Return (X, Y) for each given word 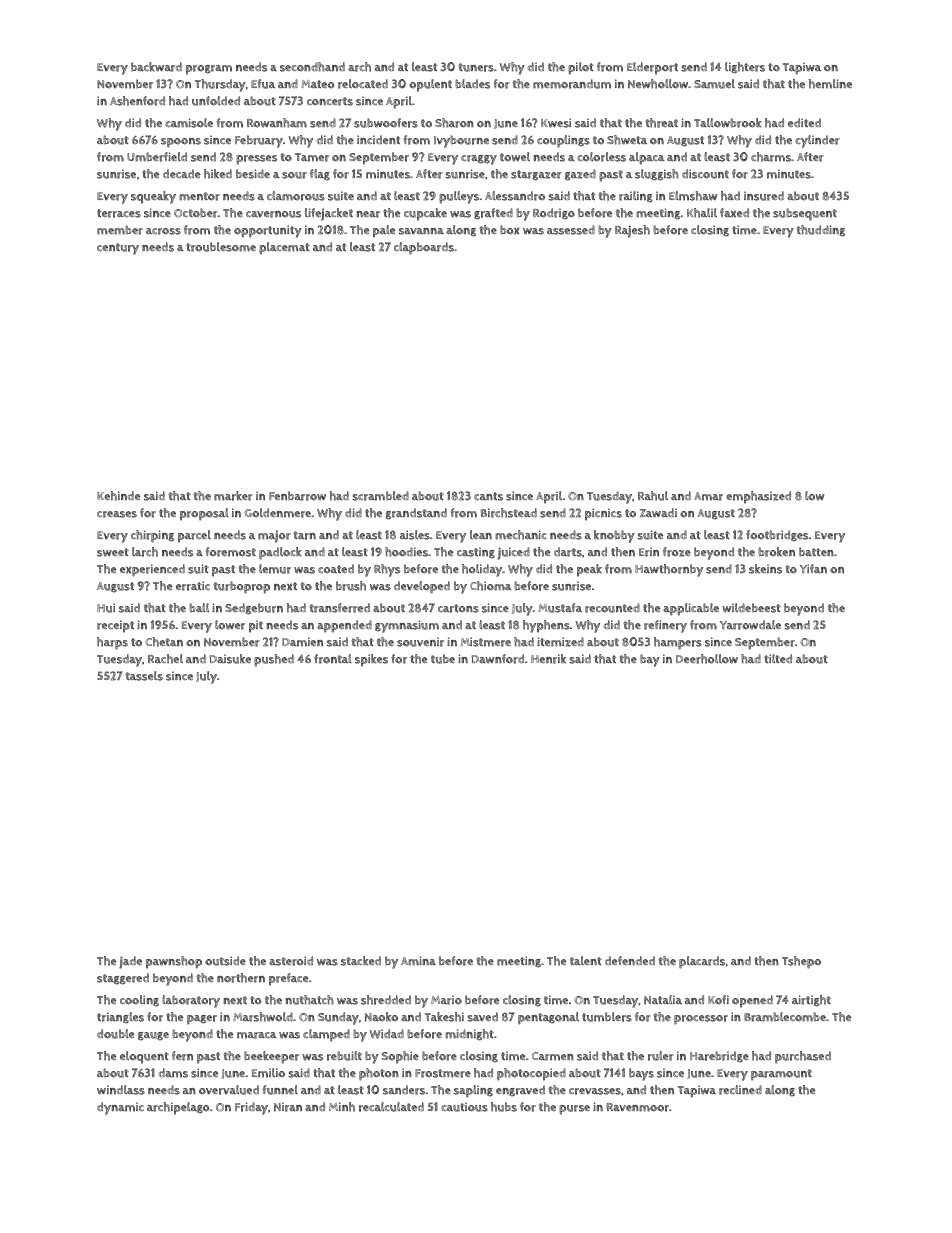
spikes (371, 660)
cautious (464, 1107)
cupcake (425, 214)
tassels (144, 676)
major (274, 536)
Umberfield (157, 157)
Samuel (714, 84)
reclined (740, 1090)
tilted (778, 658)
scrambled (380, 496)
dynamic (120, 1108)
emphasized (758, 497)
